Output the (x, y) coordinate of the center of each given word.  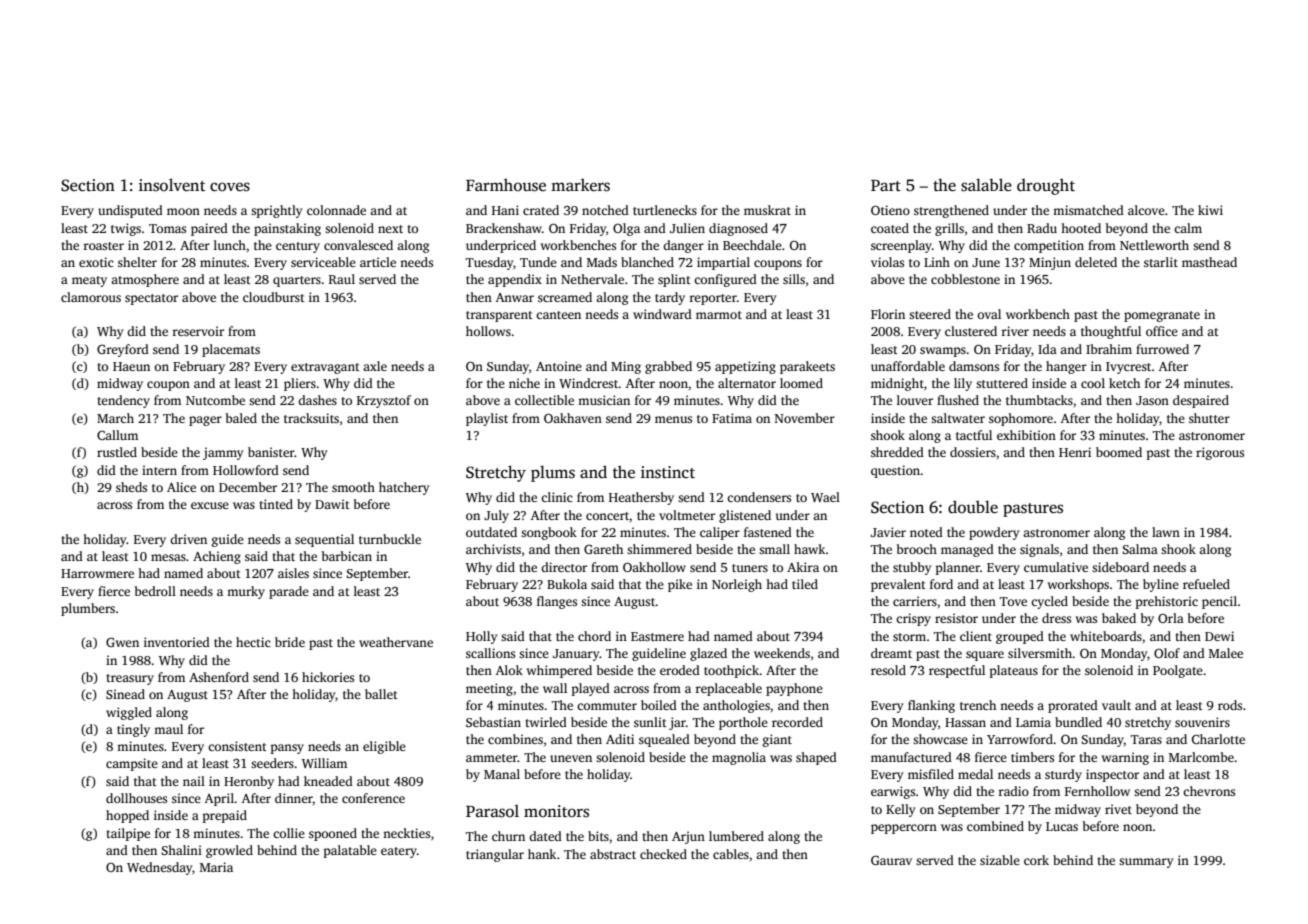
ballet (381, 694)
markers (580, 185)
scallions (490, 653)
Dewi (1219, 636)
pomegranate (1162, 316)
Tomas (167, 228)
